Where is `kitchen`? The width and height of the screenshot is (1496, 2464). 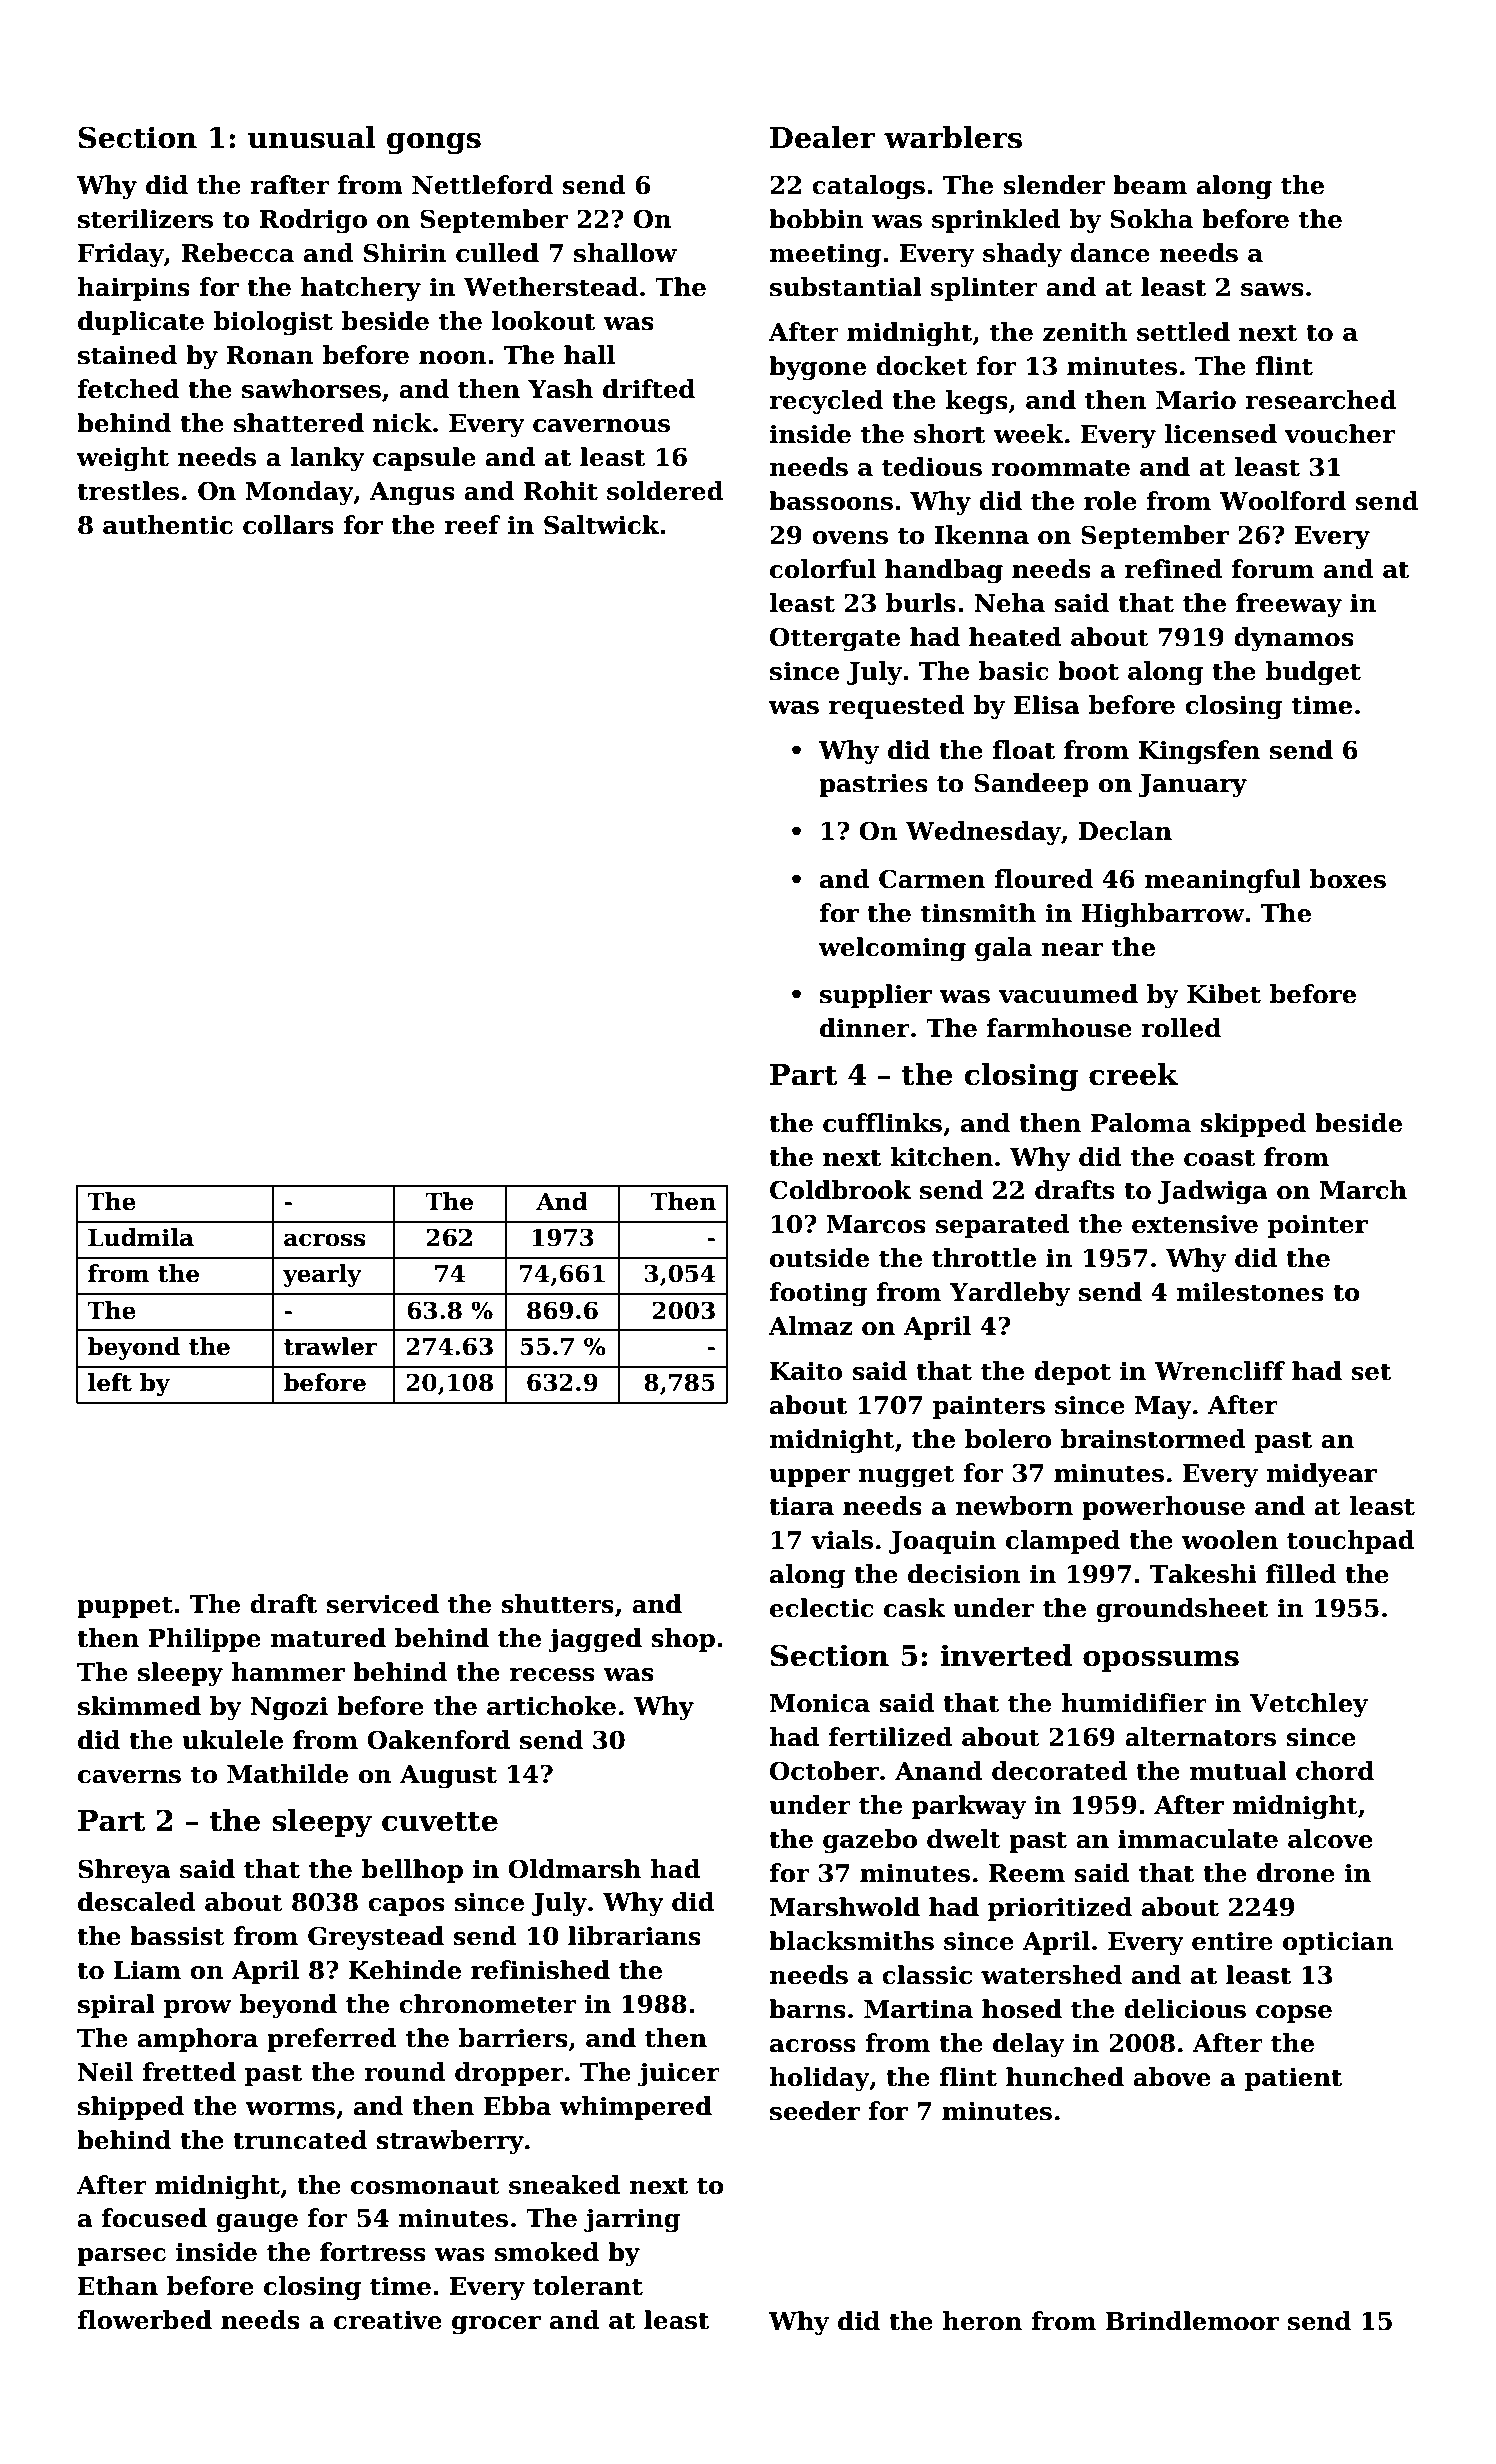 kitchen is located at coordinates (941, 1157).
